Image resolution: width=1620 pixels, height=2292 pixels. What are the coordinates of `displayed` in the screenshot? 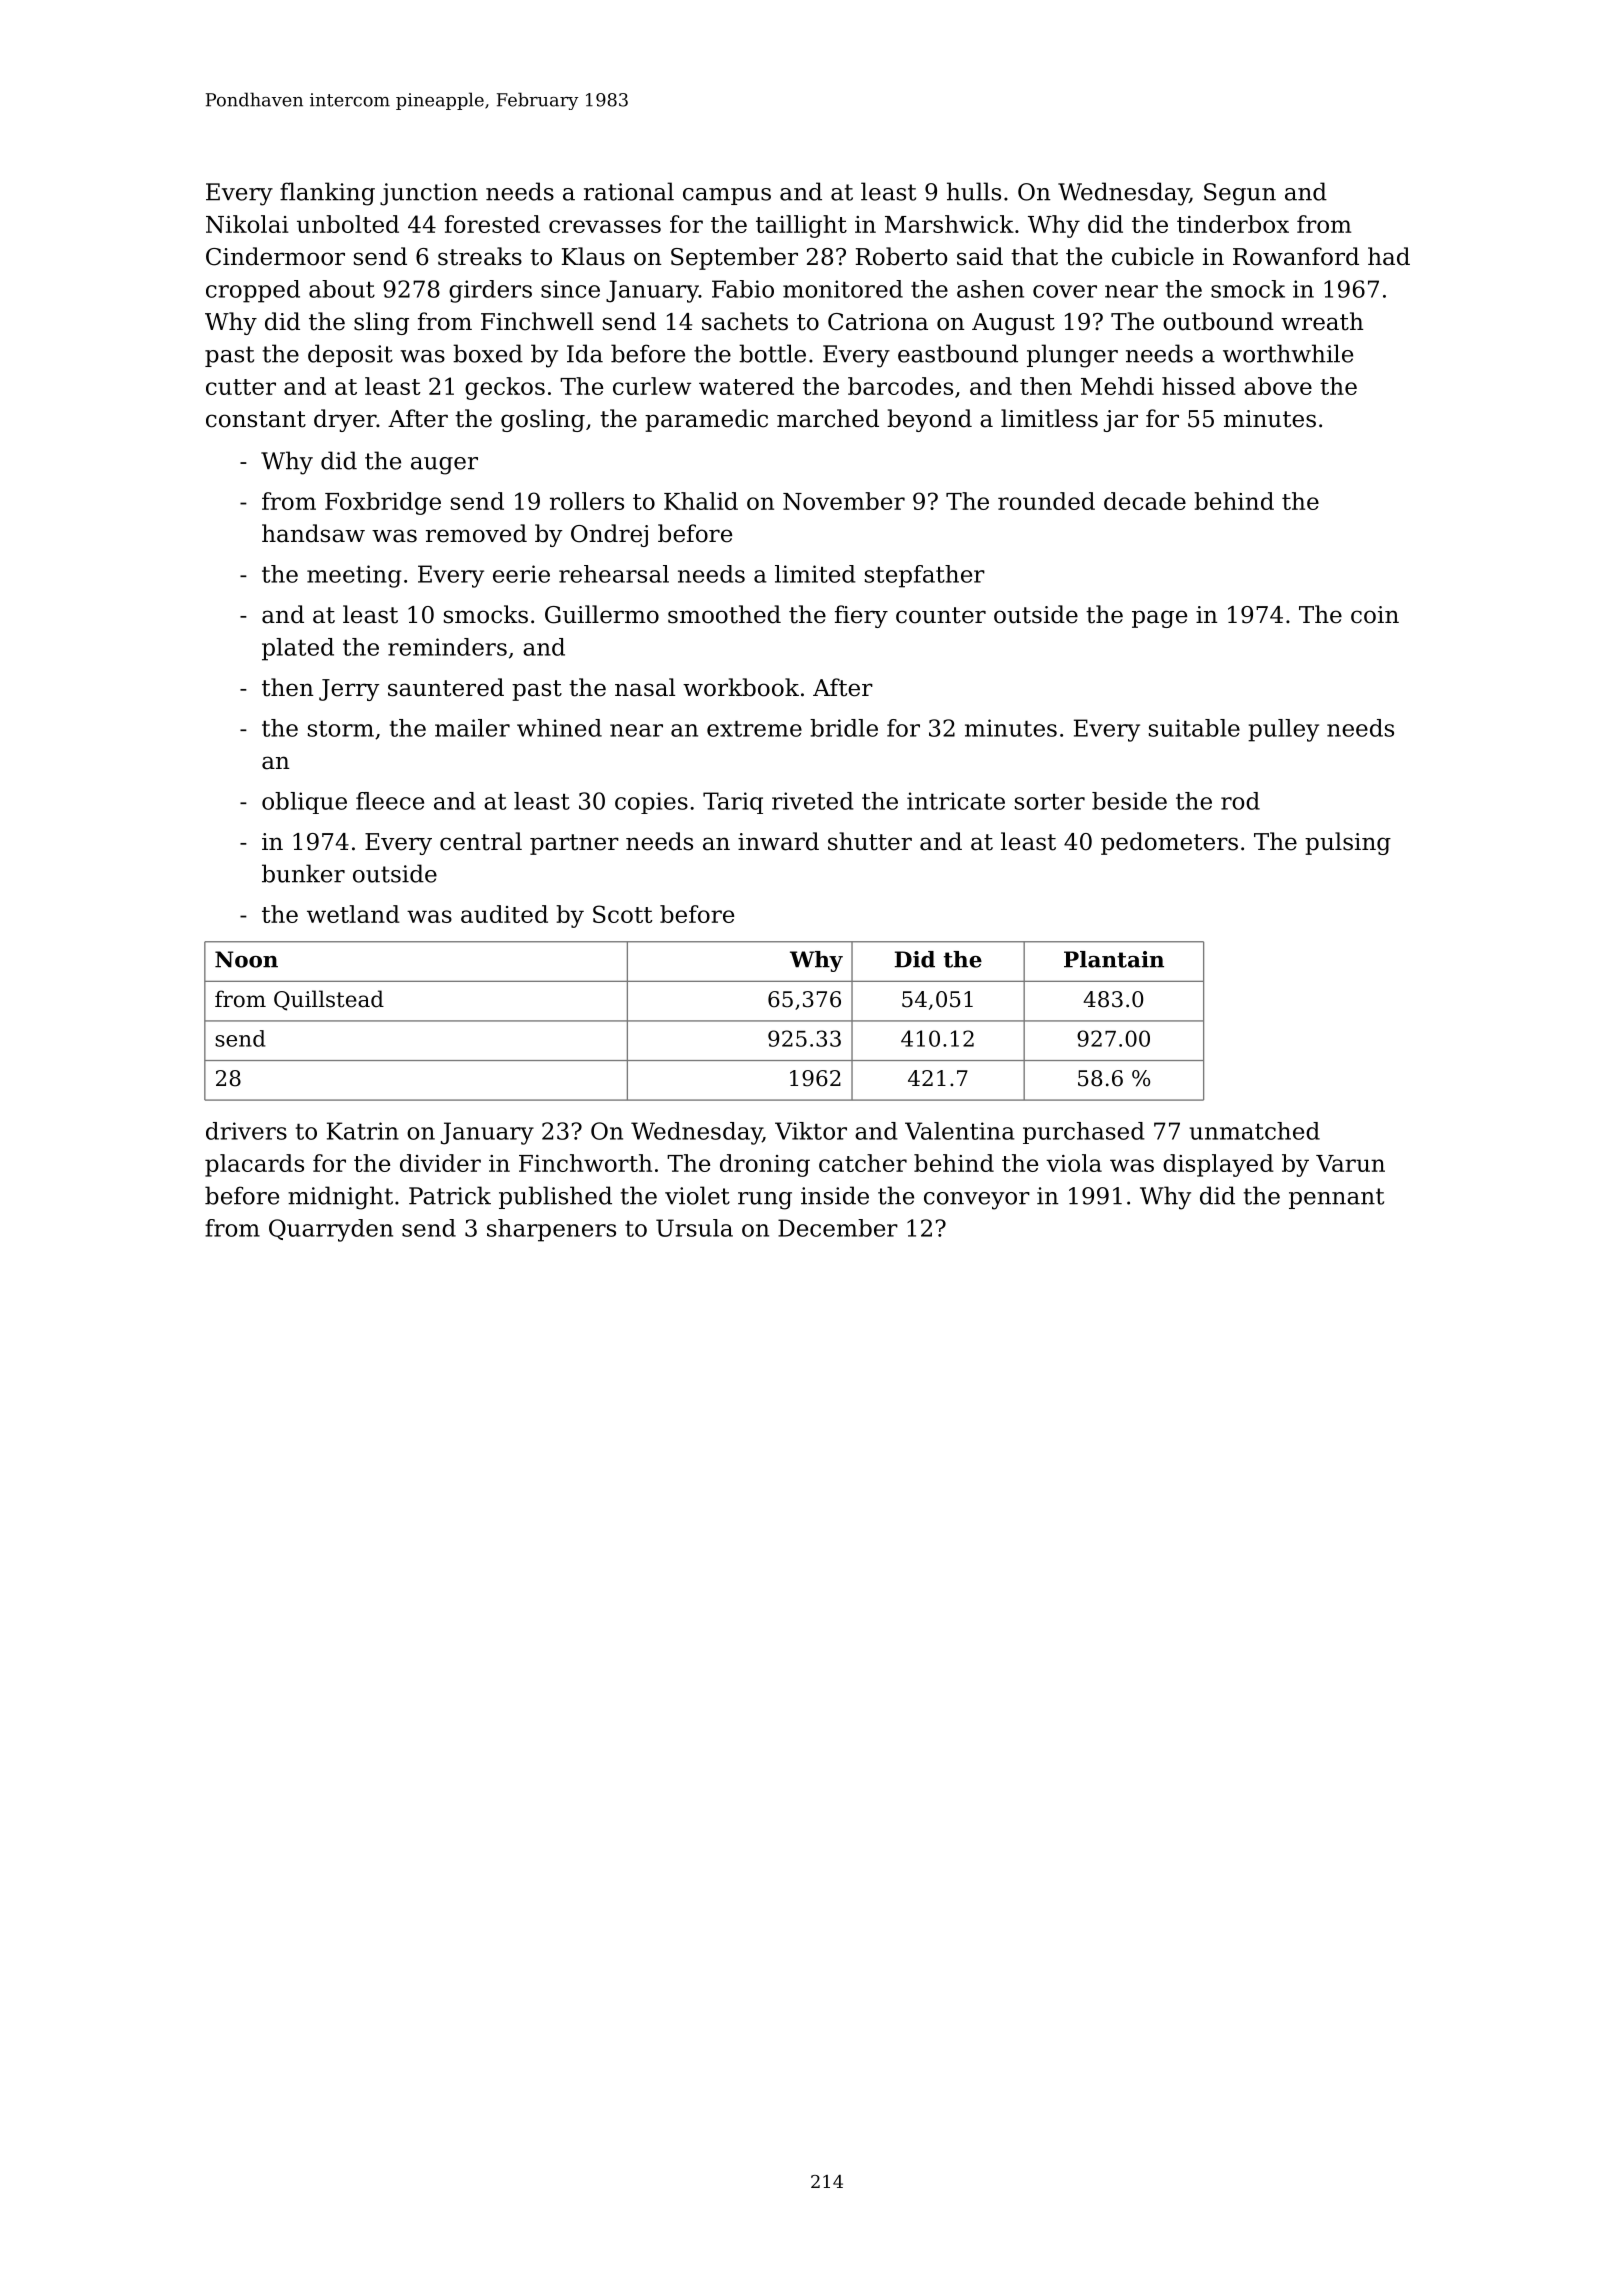 It's located at (1218, 1165).
